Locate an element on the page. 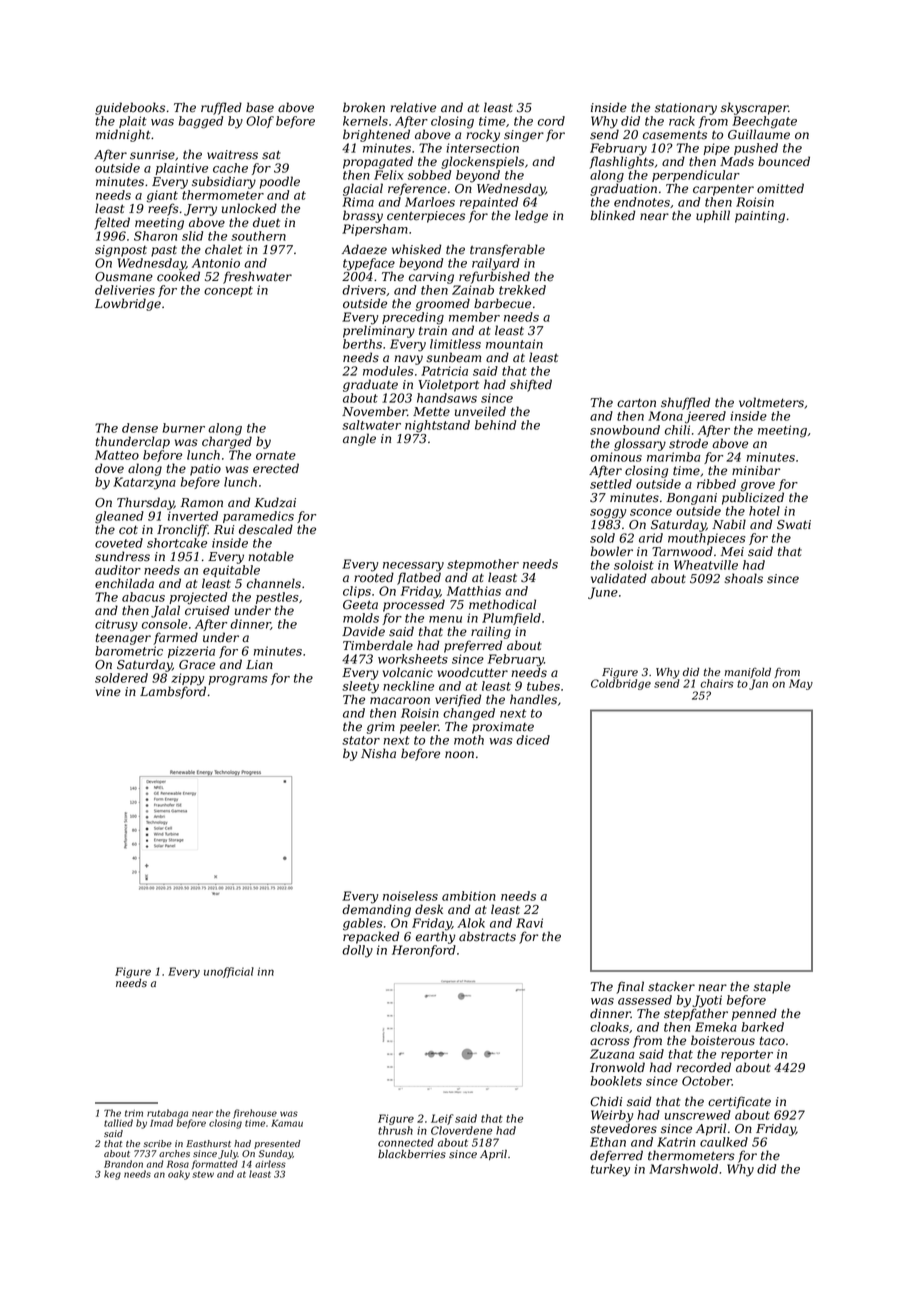 This page has width=908, height=1316. stationary is located at coordinates (686, 109).
